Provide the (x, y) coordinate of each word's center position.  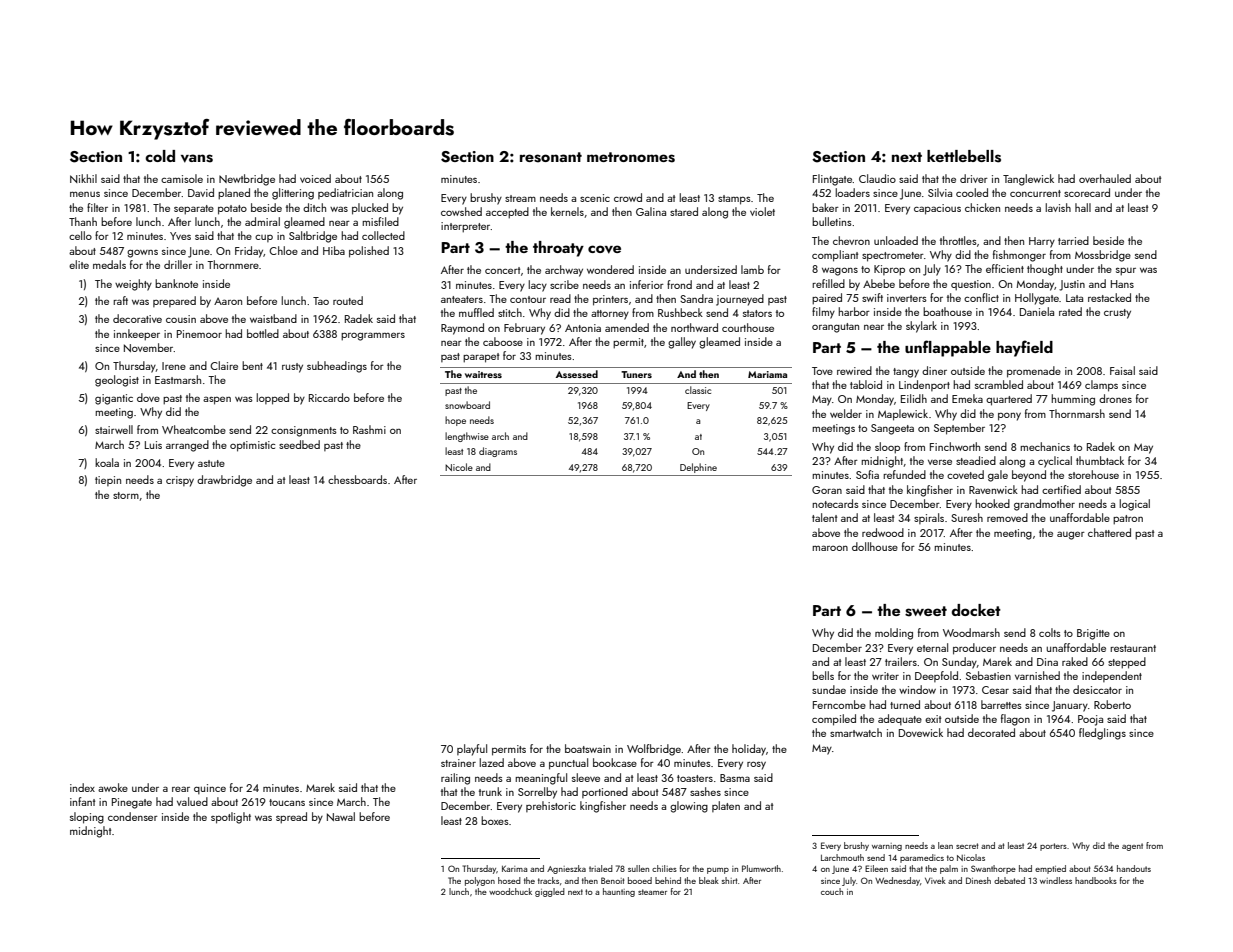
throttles (958, 240)
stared (684, 211)
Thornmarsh (1077, 413)
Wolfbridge (654, 750)
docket (976, 610)
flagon (1015, 720)
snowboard (467, 405)
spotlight (231, 818)
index (82, 787)
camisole (182, 178)
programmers (373, 336)
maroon (830, 548)
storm (126, 495)
